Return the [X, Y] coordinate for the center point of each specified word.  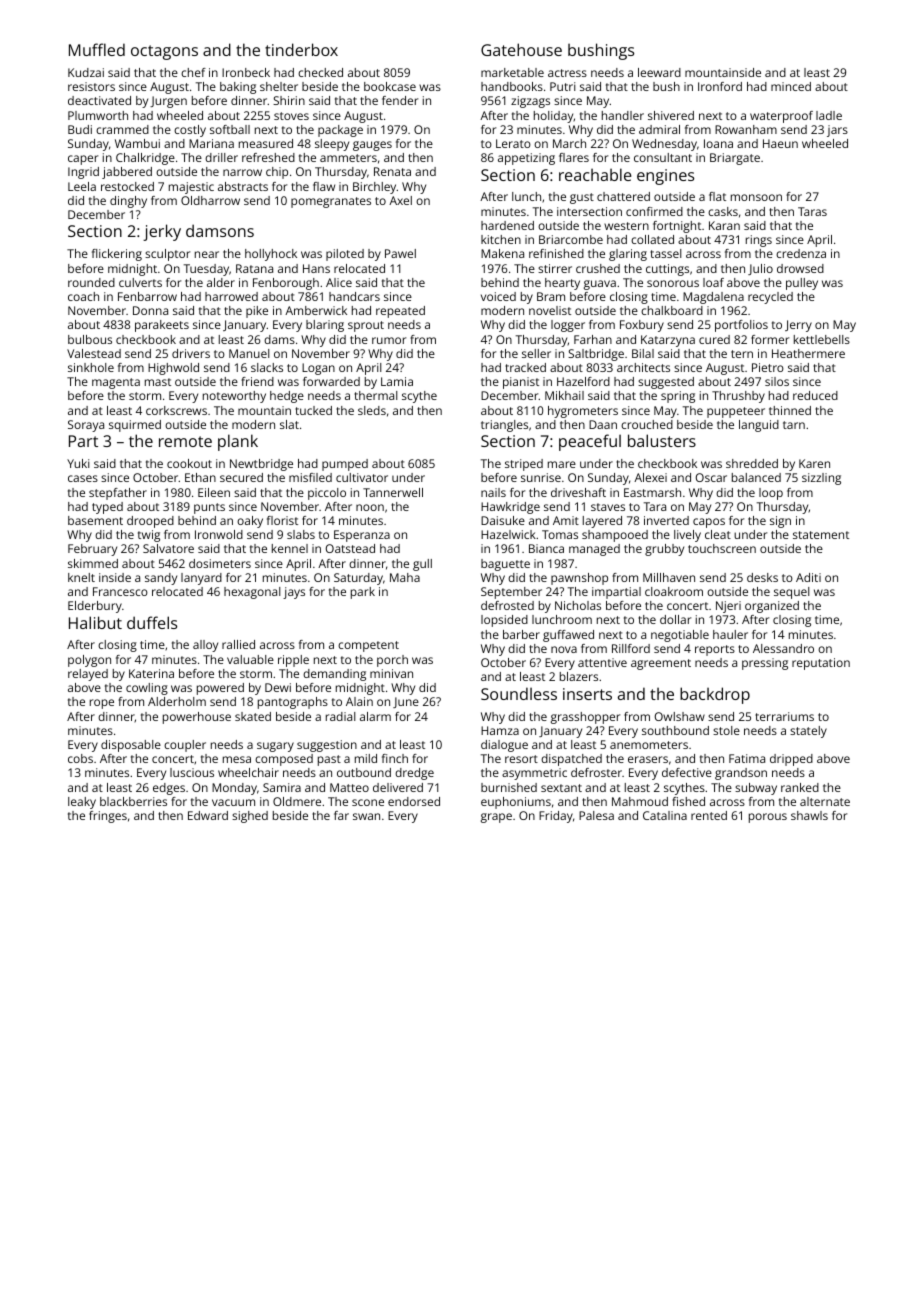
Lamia [397, 381]
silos [777, 381]
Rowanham [746, 129]
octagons [164, 52]
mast [158, 382]
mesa [237, 759]
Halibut [95, 622]
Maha [405, 577]
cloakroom [674, 591]
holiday [554, 117]
